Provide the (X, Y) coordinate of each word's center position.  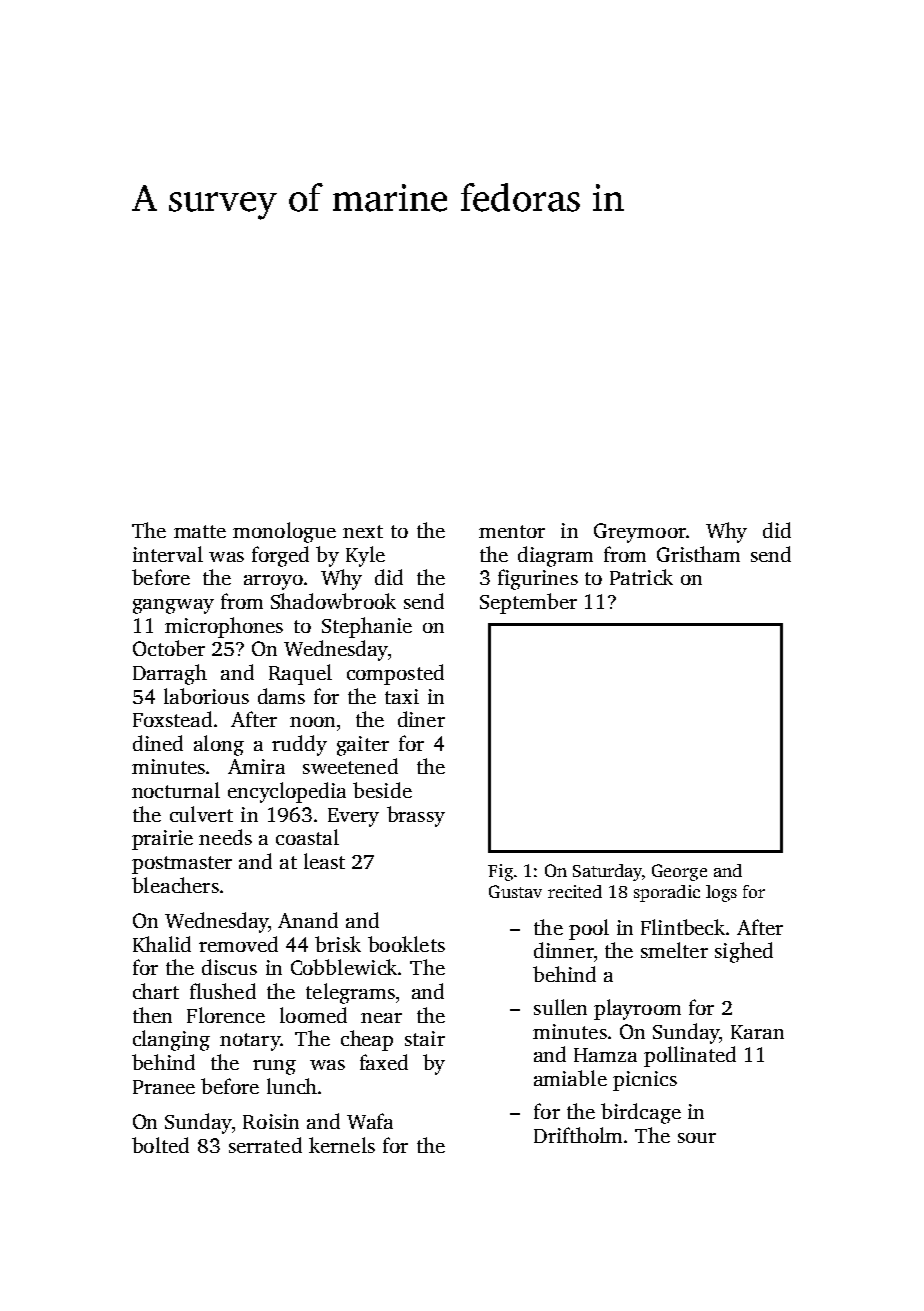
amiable (570, 1078)
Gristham (698, 554)
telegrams (350, 993)
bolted (160, 1145)
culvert (201, 814)
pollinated (690, 1056)
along (219, 745)
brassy (416, 816)
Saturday (607, 872)
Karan (757, 1032)
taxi (402, 696)
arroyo (273, 582)
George (679, 872)
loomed (313, 1015)
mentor (512, 531)
